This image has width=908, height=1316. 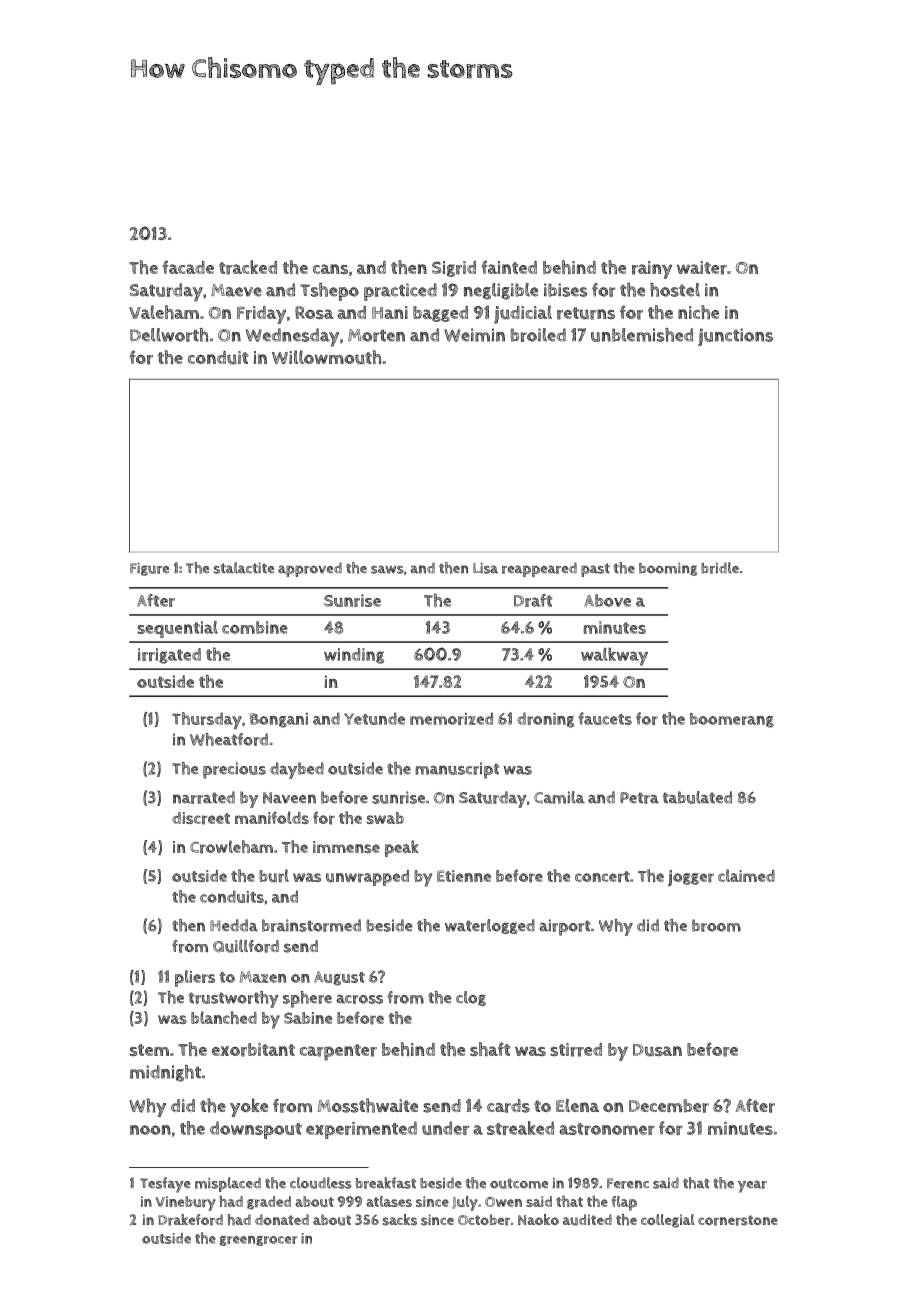 What do you see at coordinates (702, 268) in the image?
I see `waiter` at bounding box center [702, 268].
